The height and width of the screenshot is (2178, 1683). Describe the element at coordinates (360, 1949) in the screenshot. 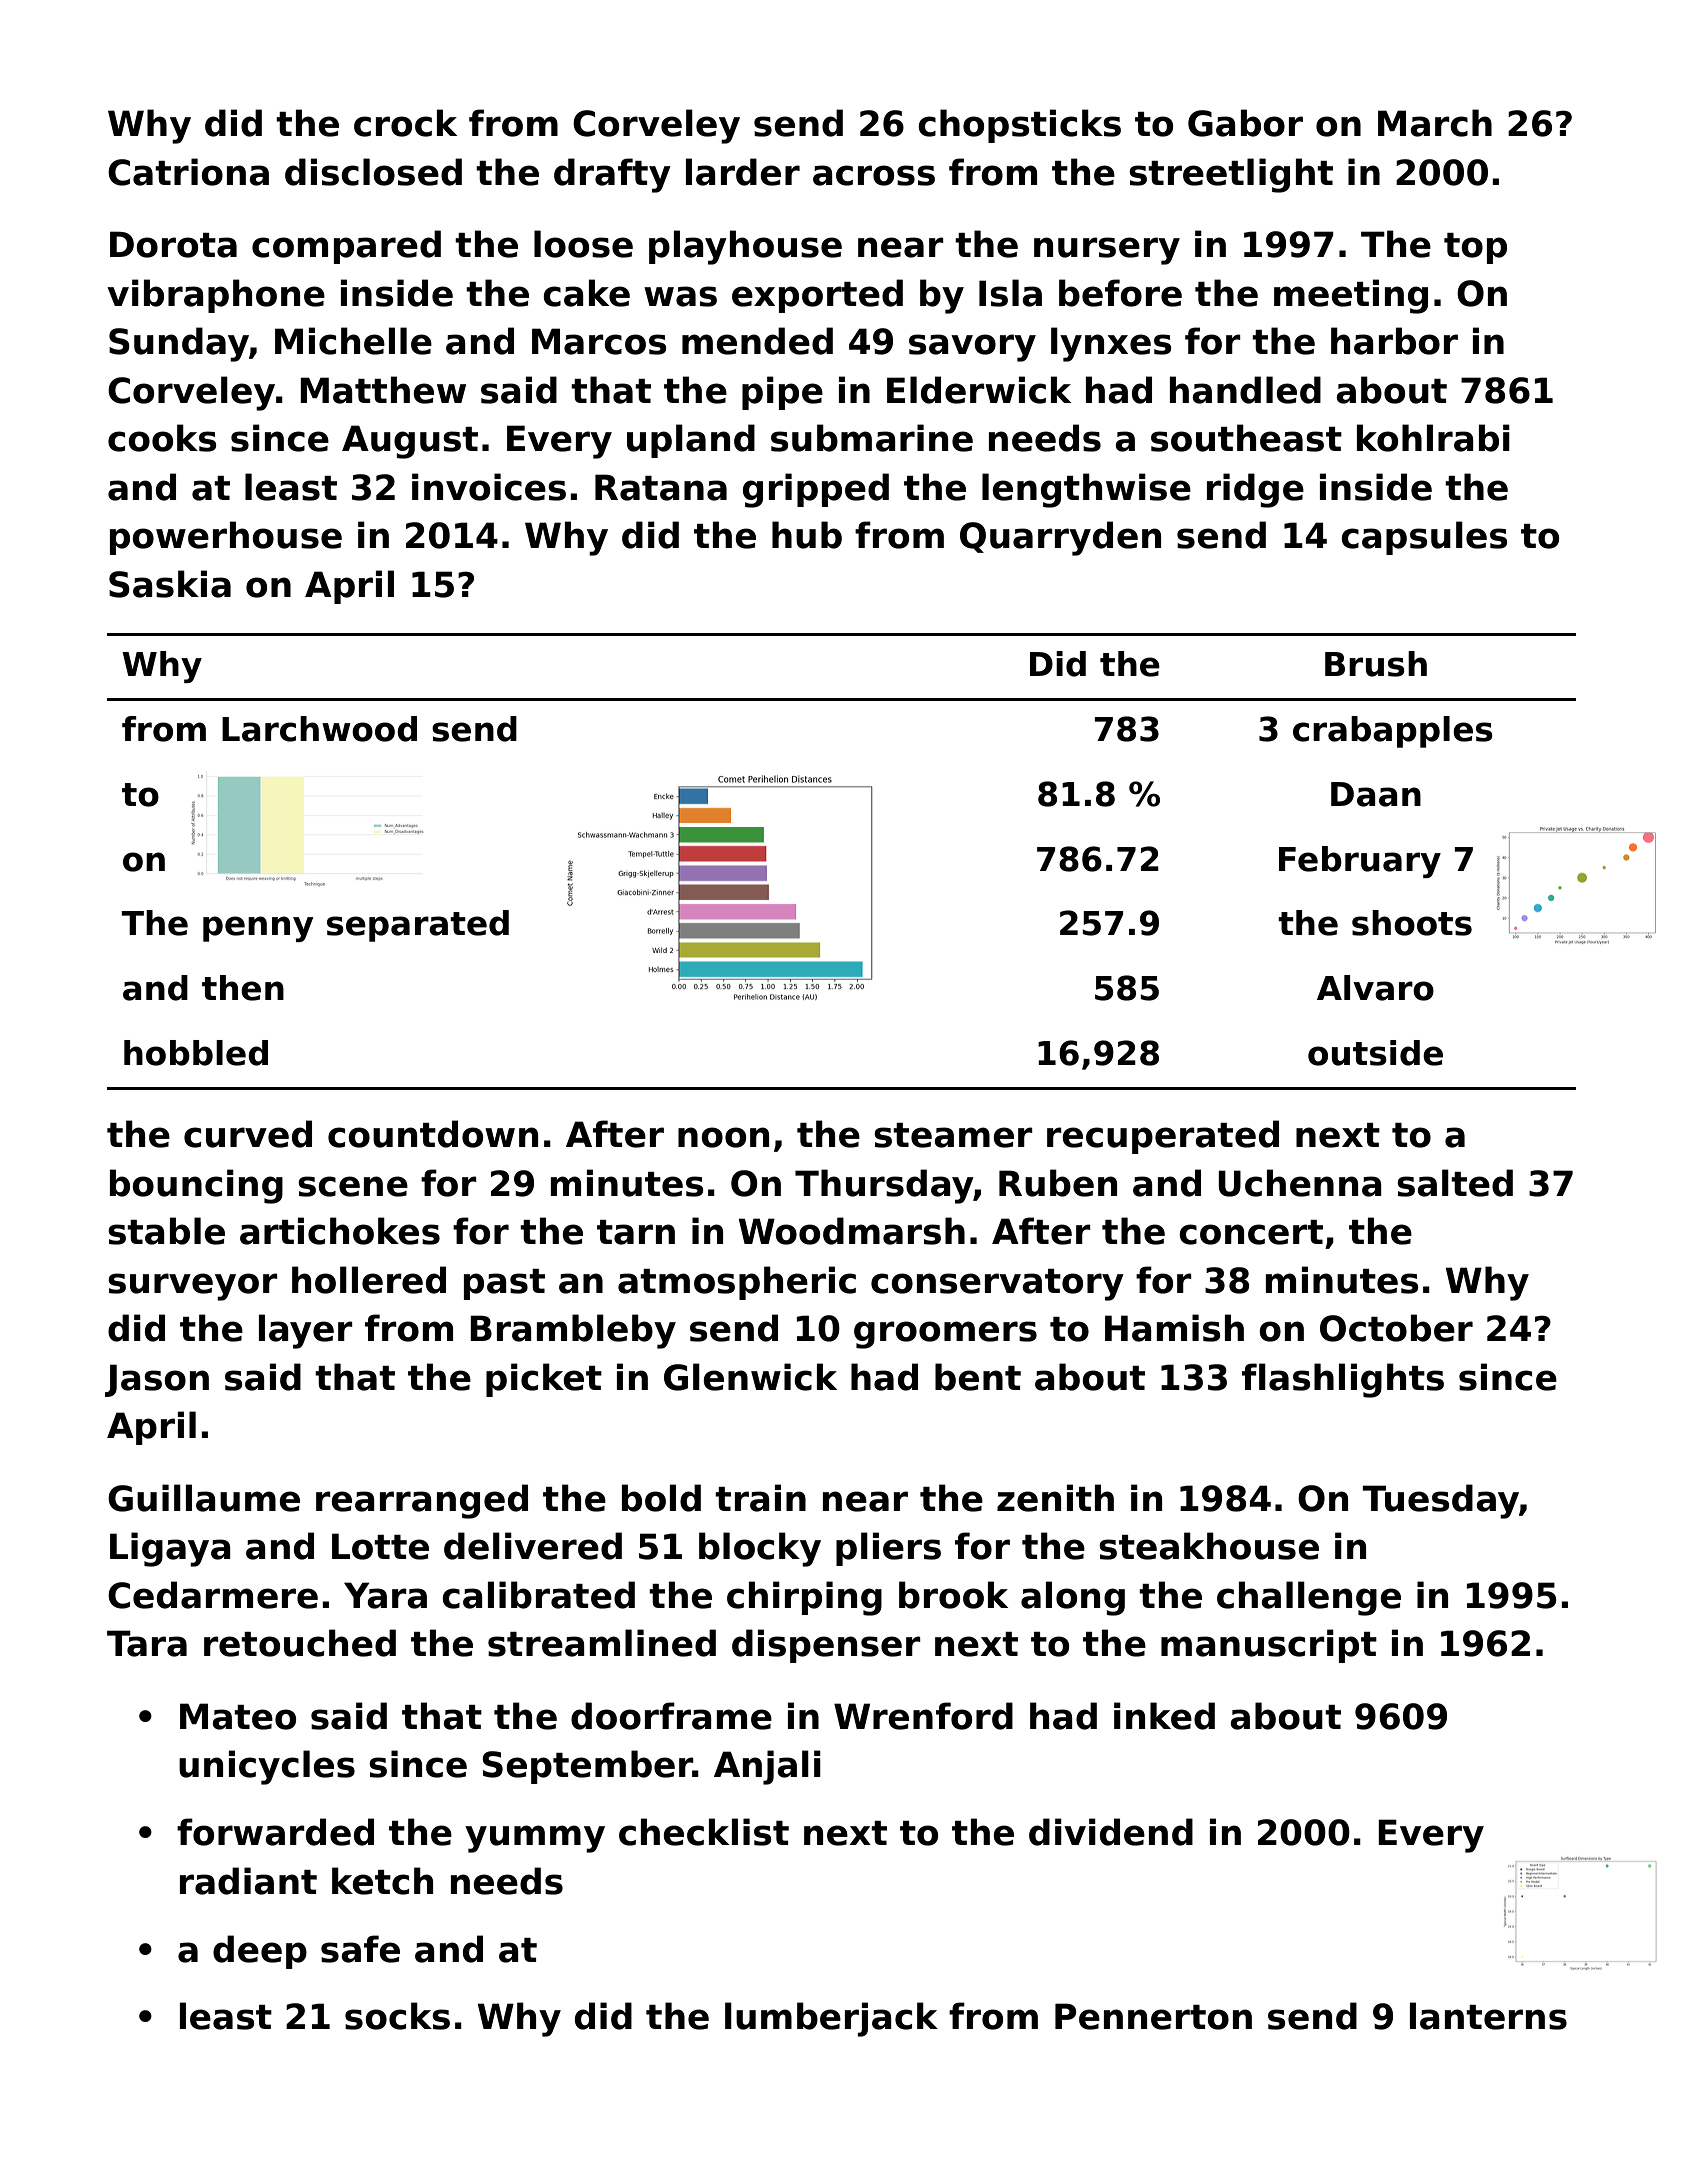

I see `safe` at that location.
